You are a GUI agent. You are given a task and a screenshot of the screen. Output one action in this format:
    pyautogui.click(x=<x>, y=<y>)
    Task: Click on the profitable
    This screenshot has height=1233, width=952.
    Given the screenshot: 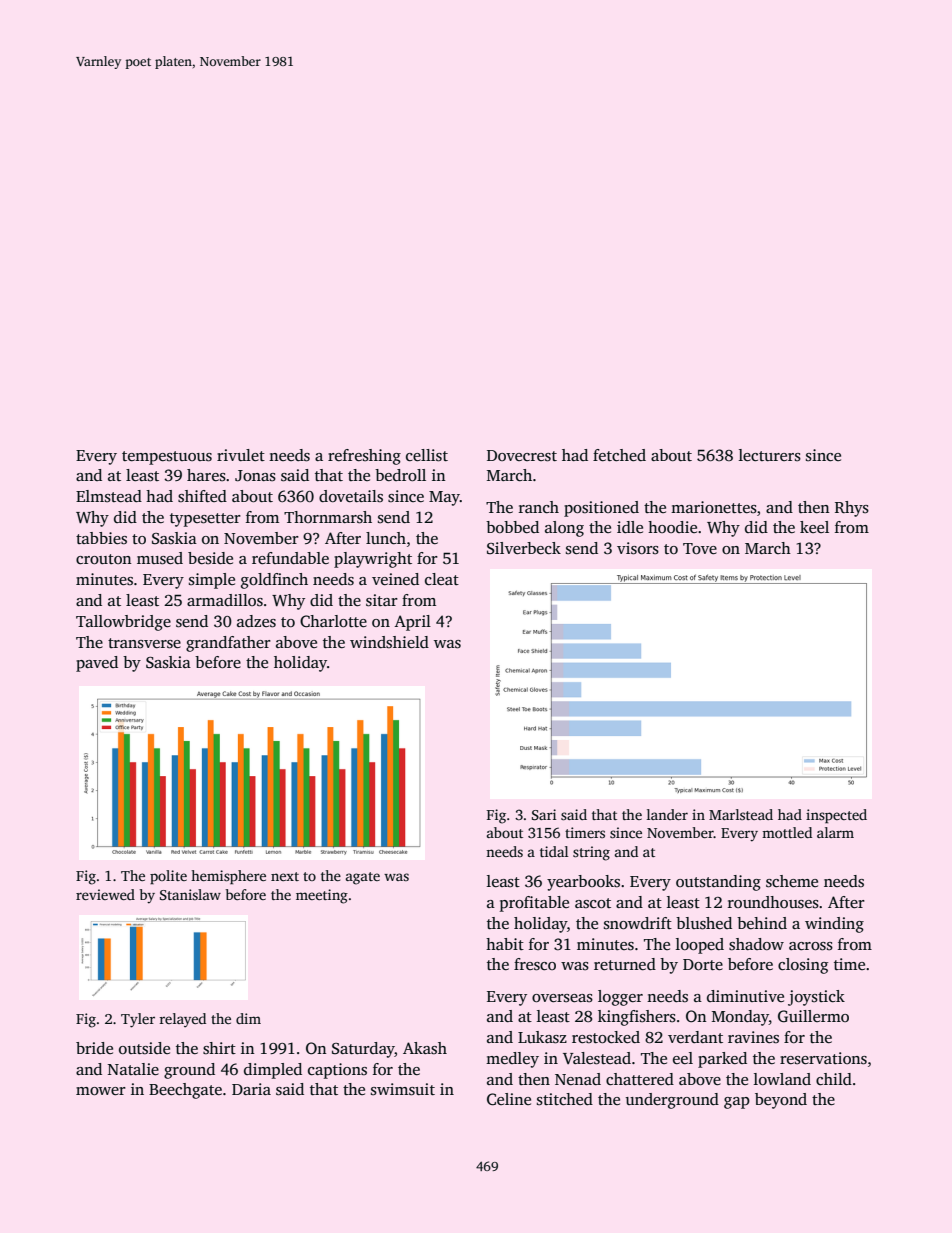 What is the action you would take?
    pyautogui.click(x=534, y=904)
